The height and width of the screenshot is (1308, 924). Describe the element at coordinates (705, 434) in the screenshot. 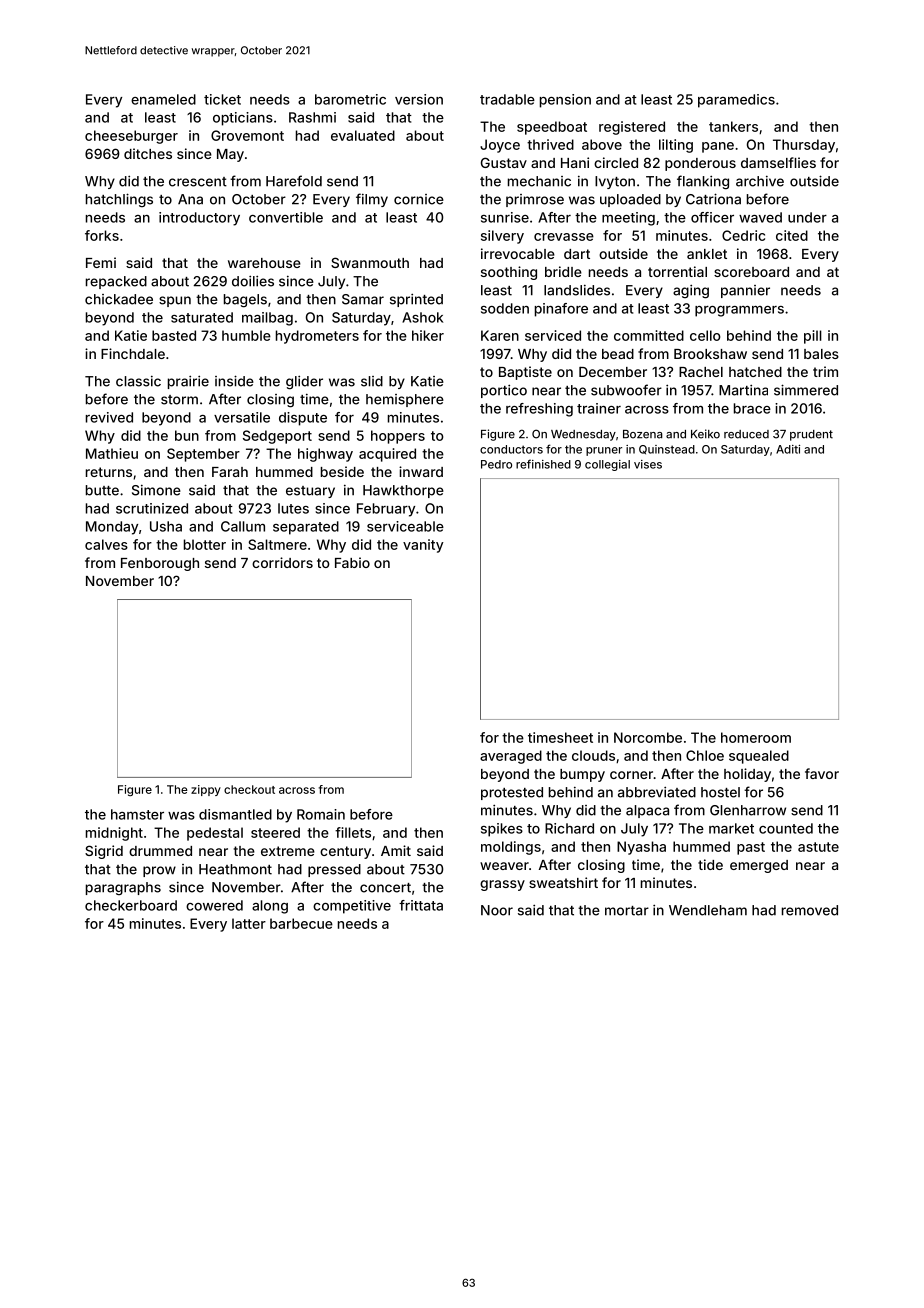

I see `Keiko` at that location.
